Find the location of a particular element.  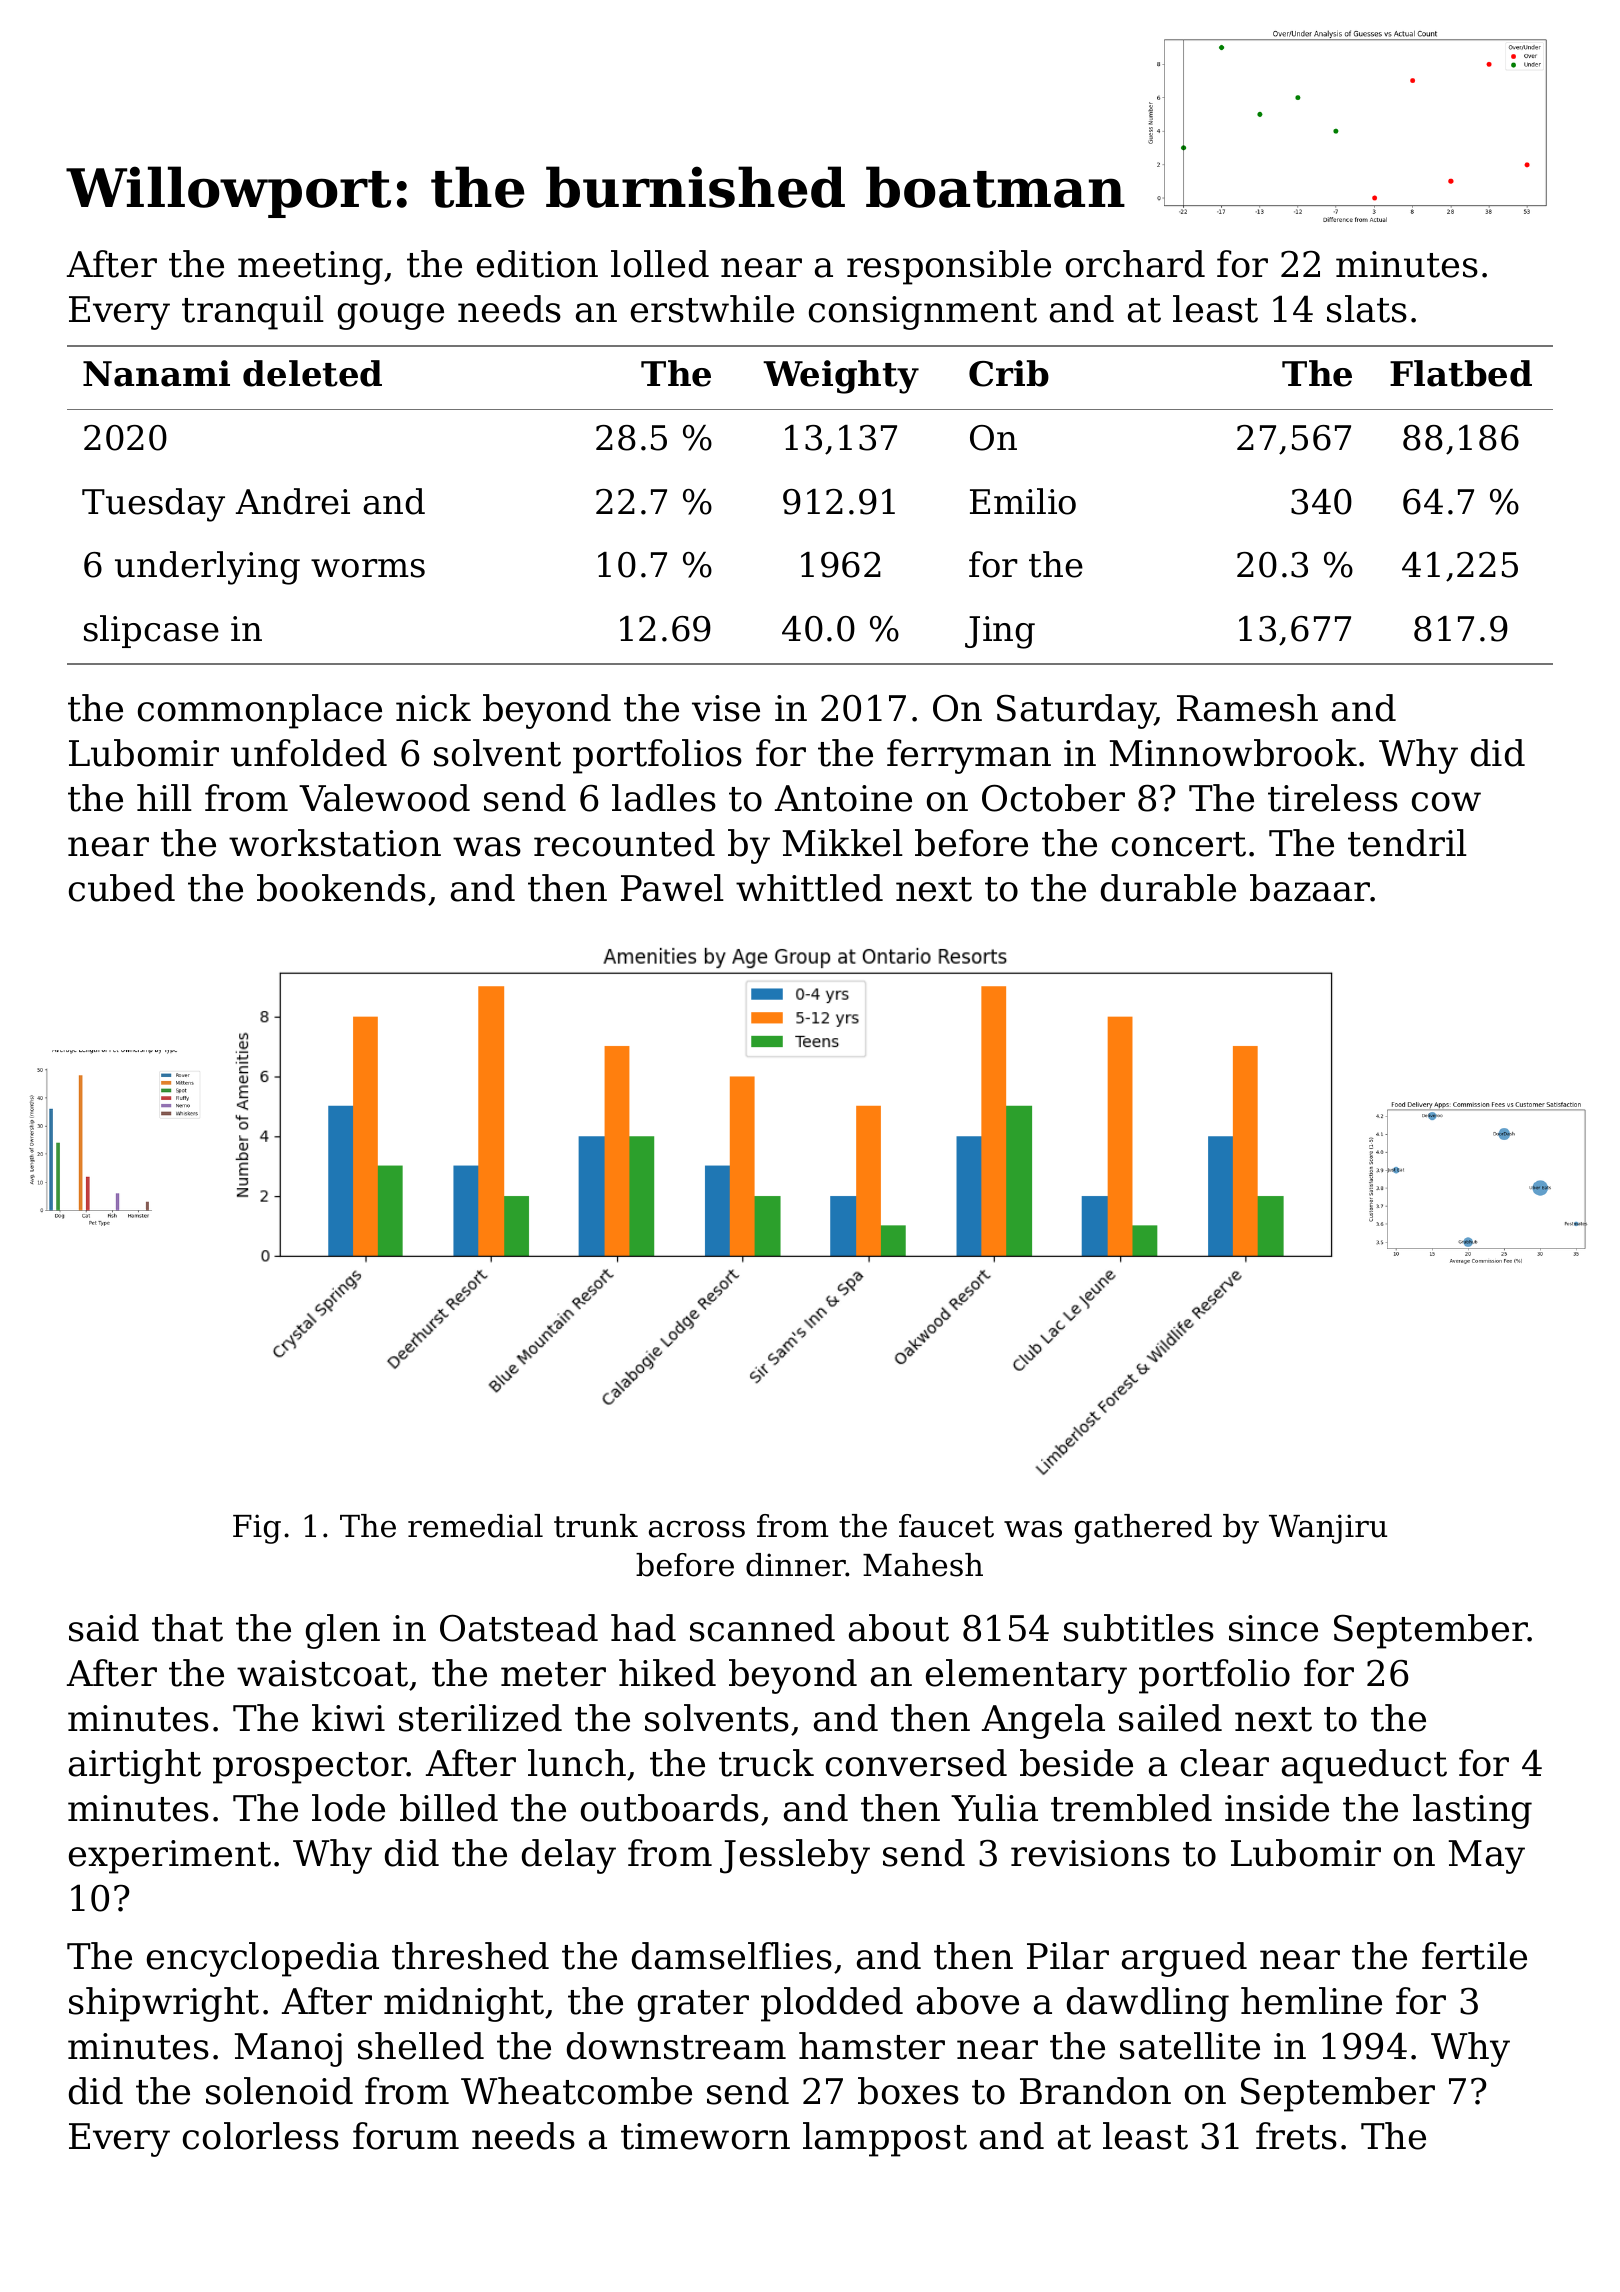

tendril is located at coordinates (1407, 843).
